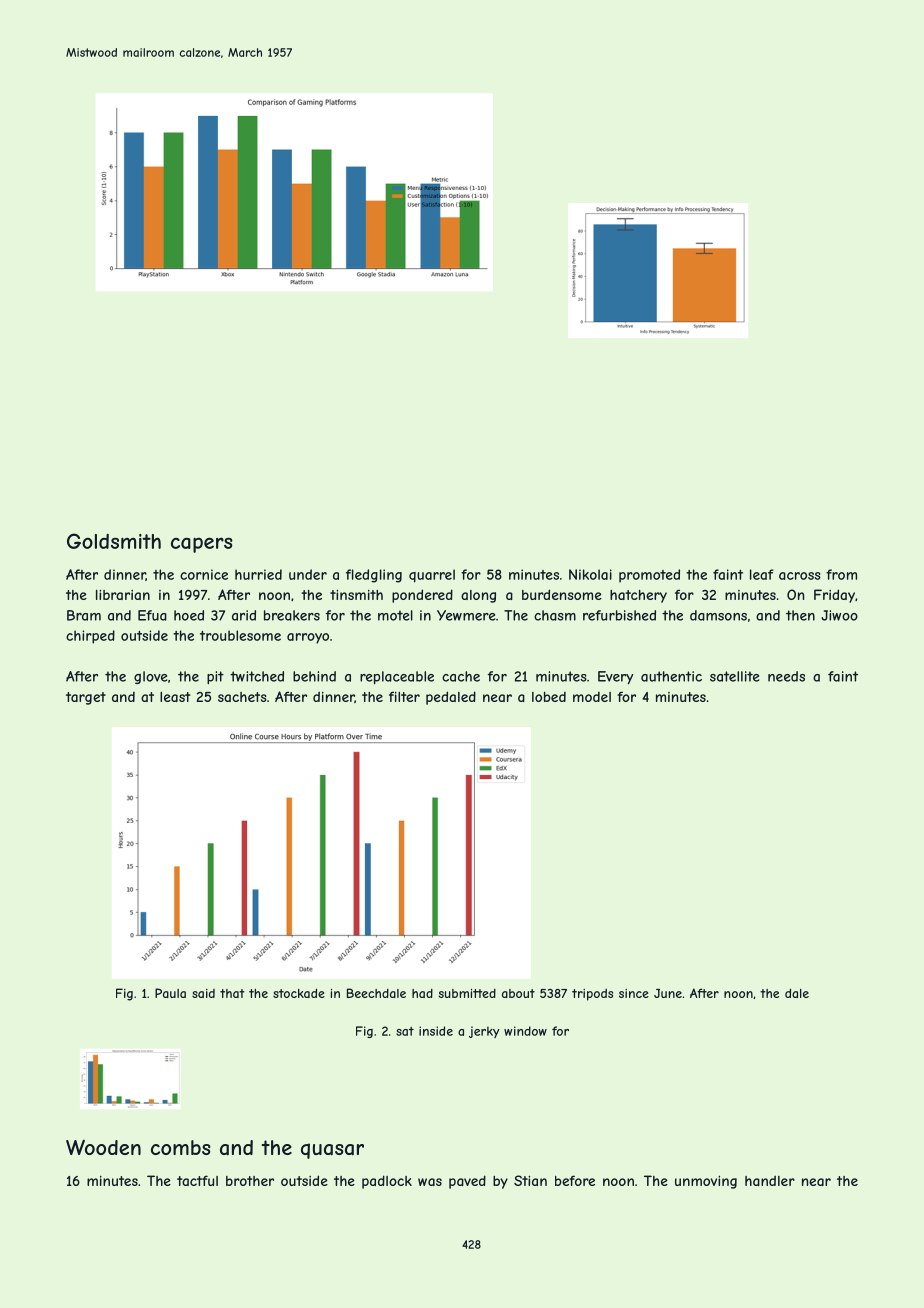 The height and width of the image is (1308, 924). I want to click on had, so click(422, 993).
